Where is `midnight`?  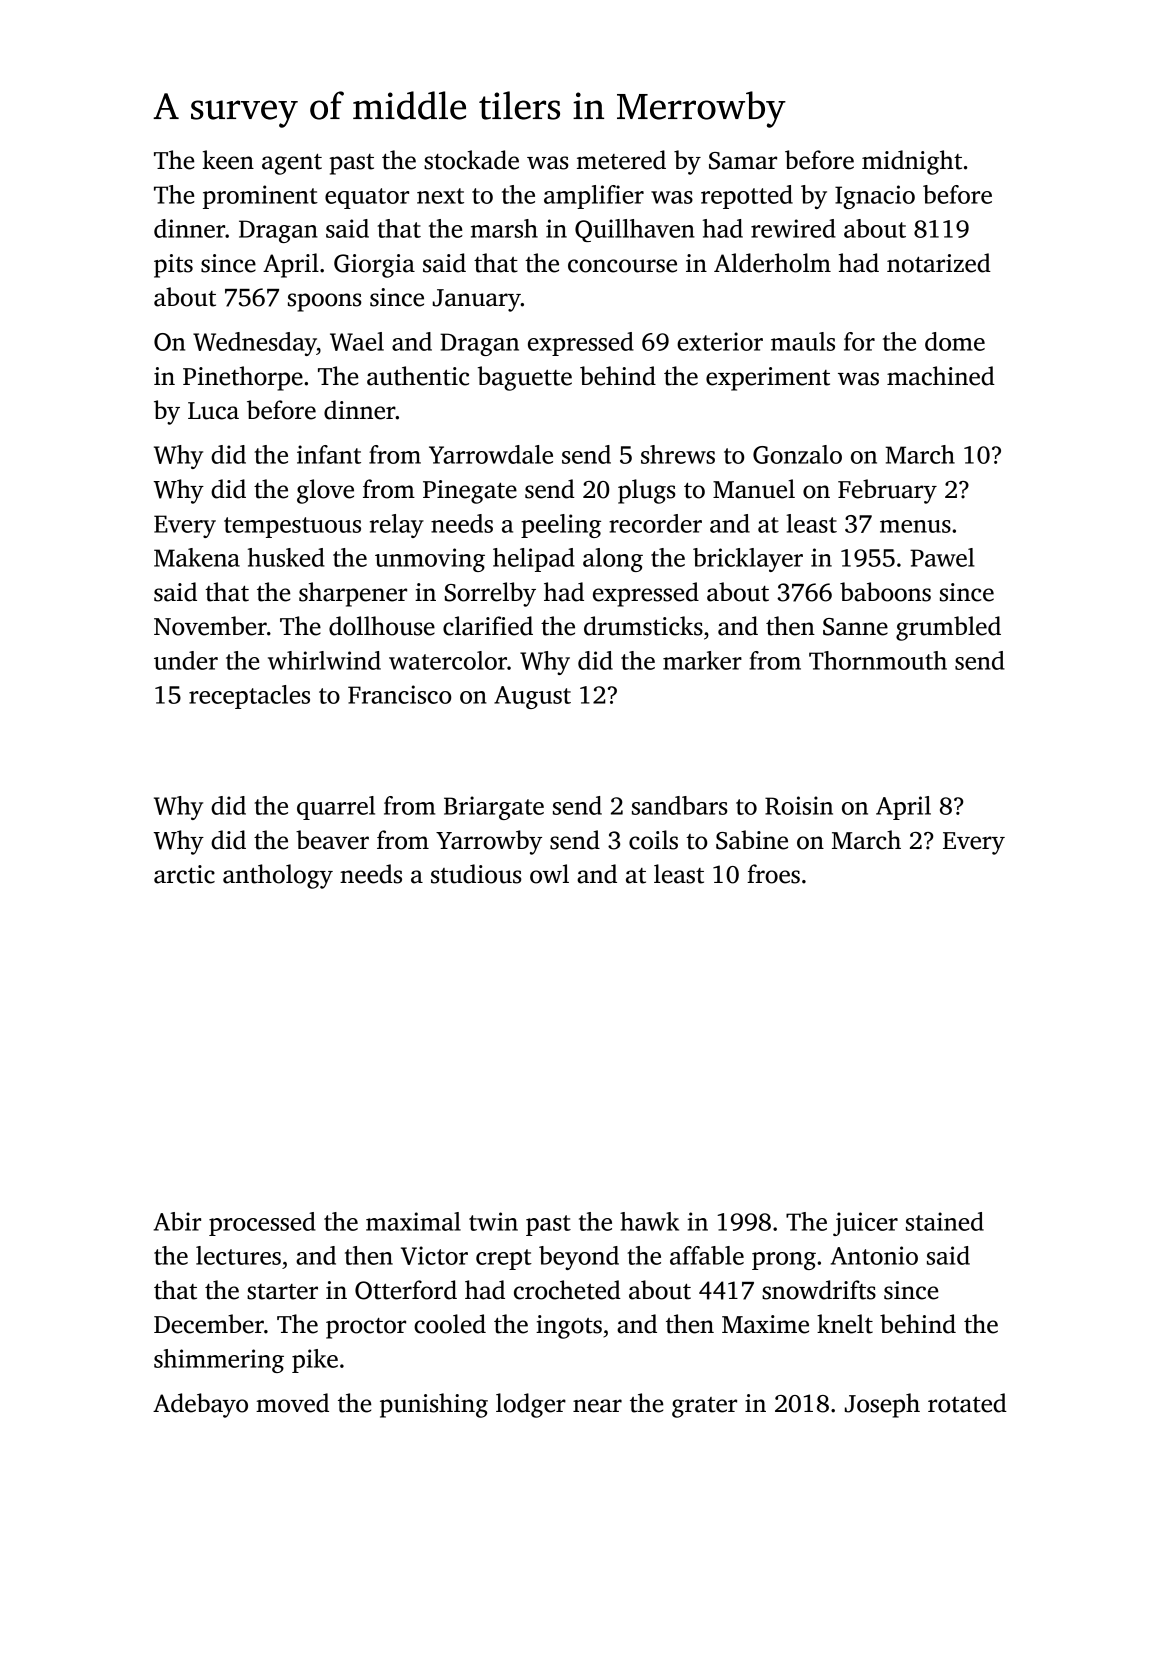 midnight is located at coordinates (912, 162).
